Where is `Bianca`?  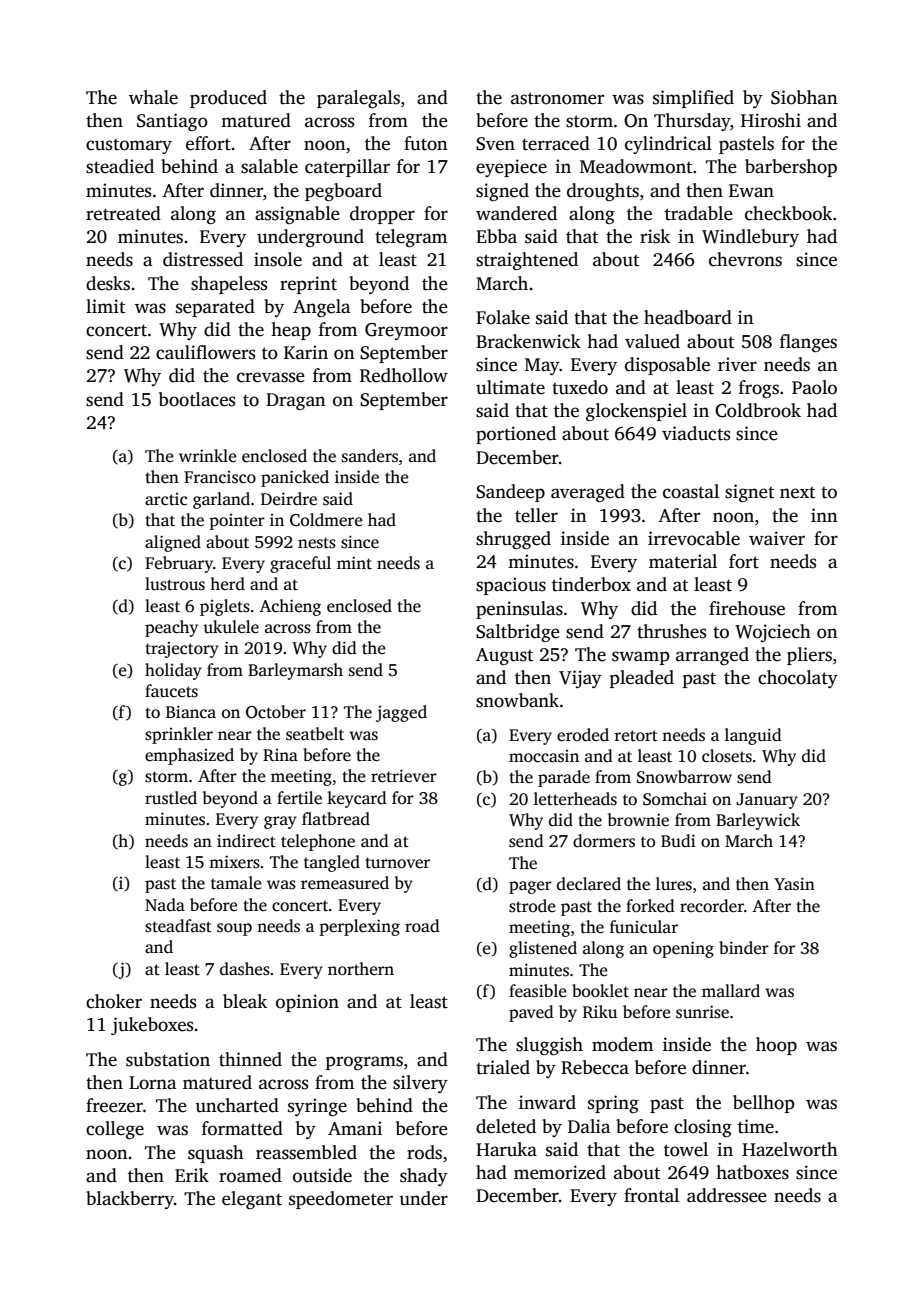 Bianca is located at coordinates (191, 711).
